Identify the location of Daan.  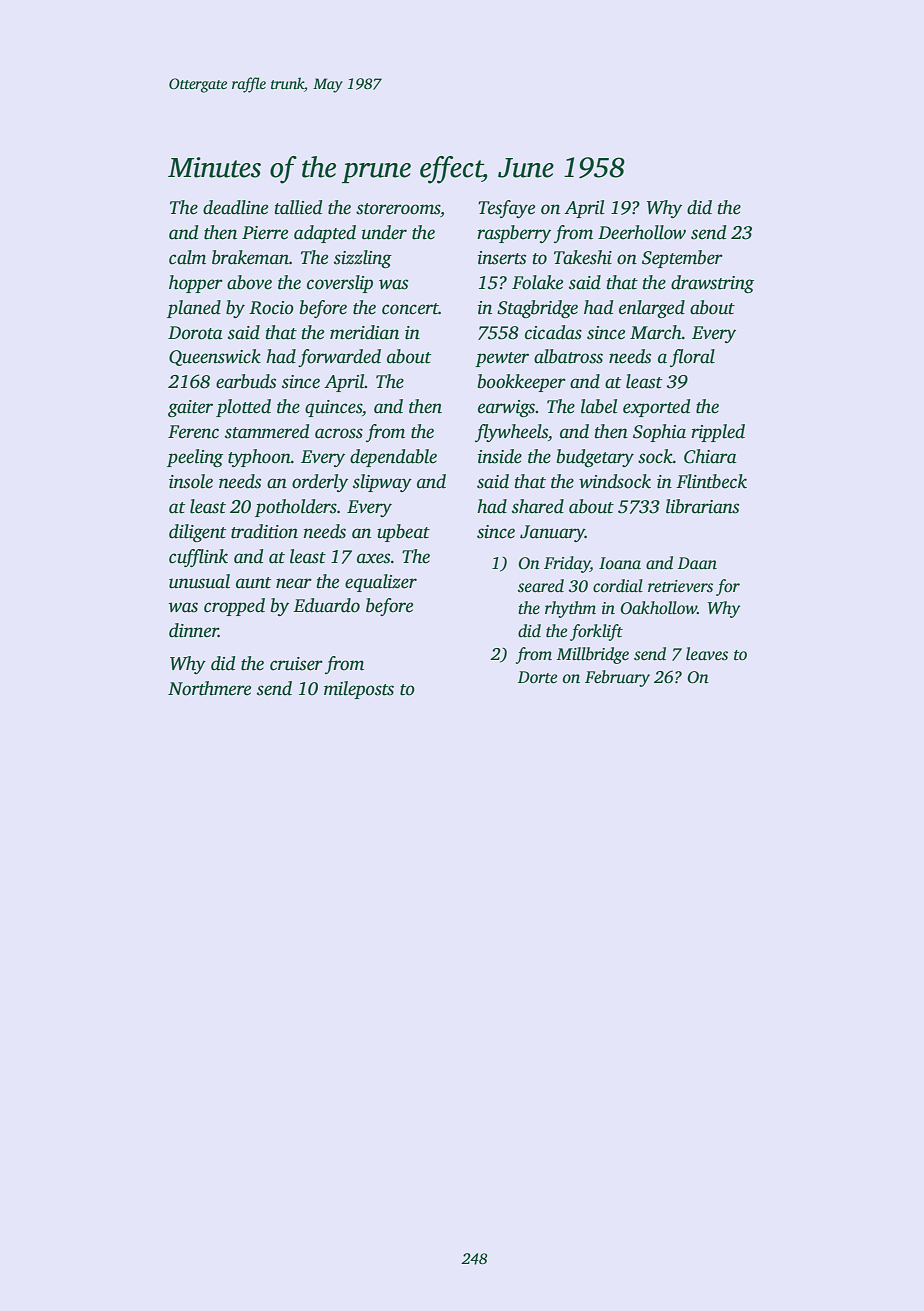
(697, 563).
